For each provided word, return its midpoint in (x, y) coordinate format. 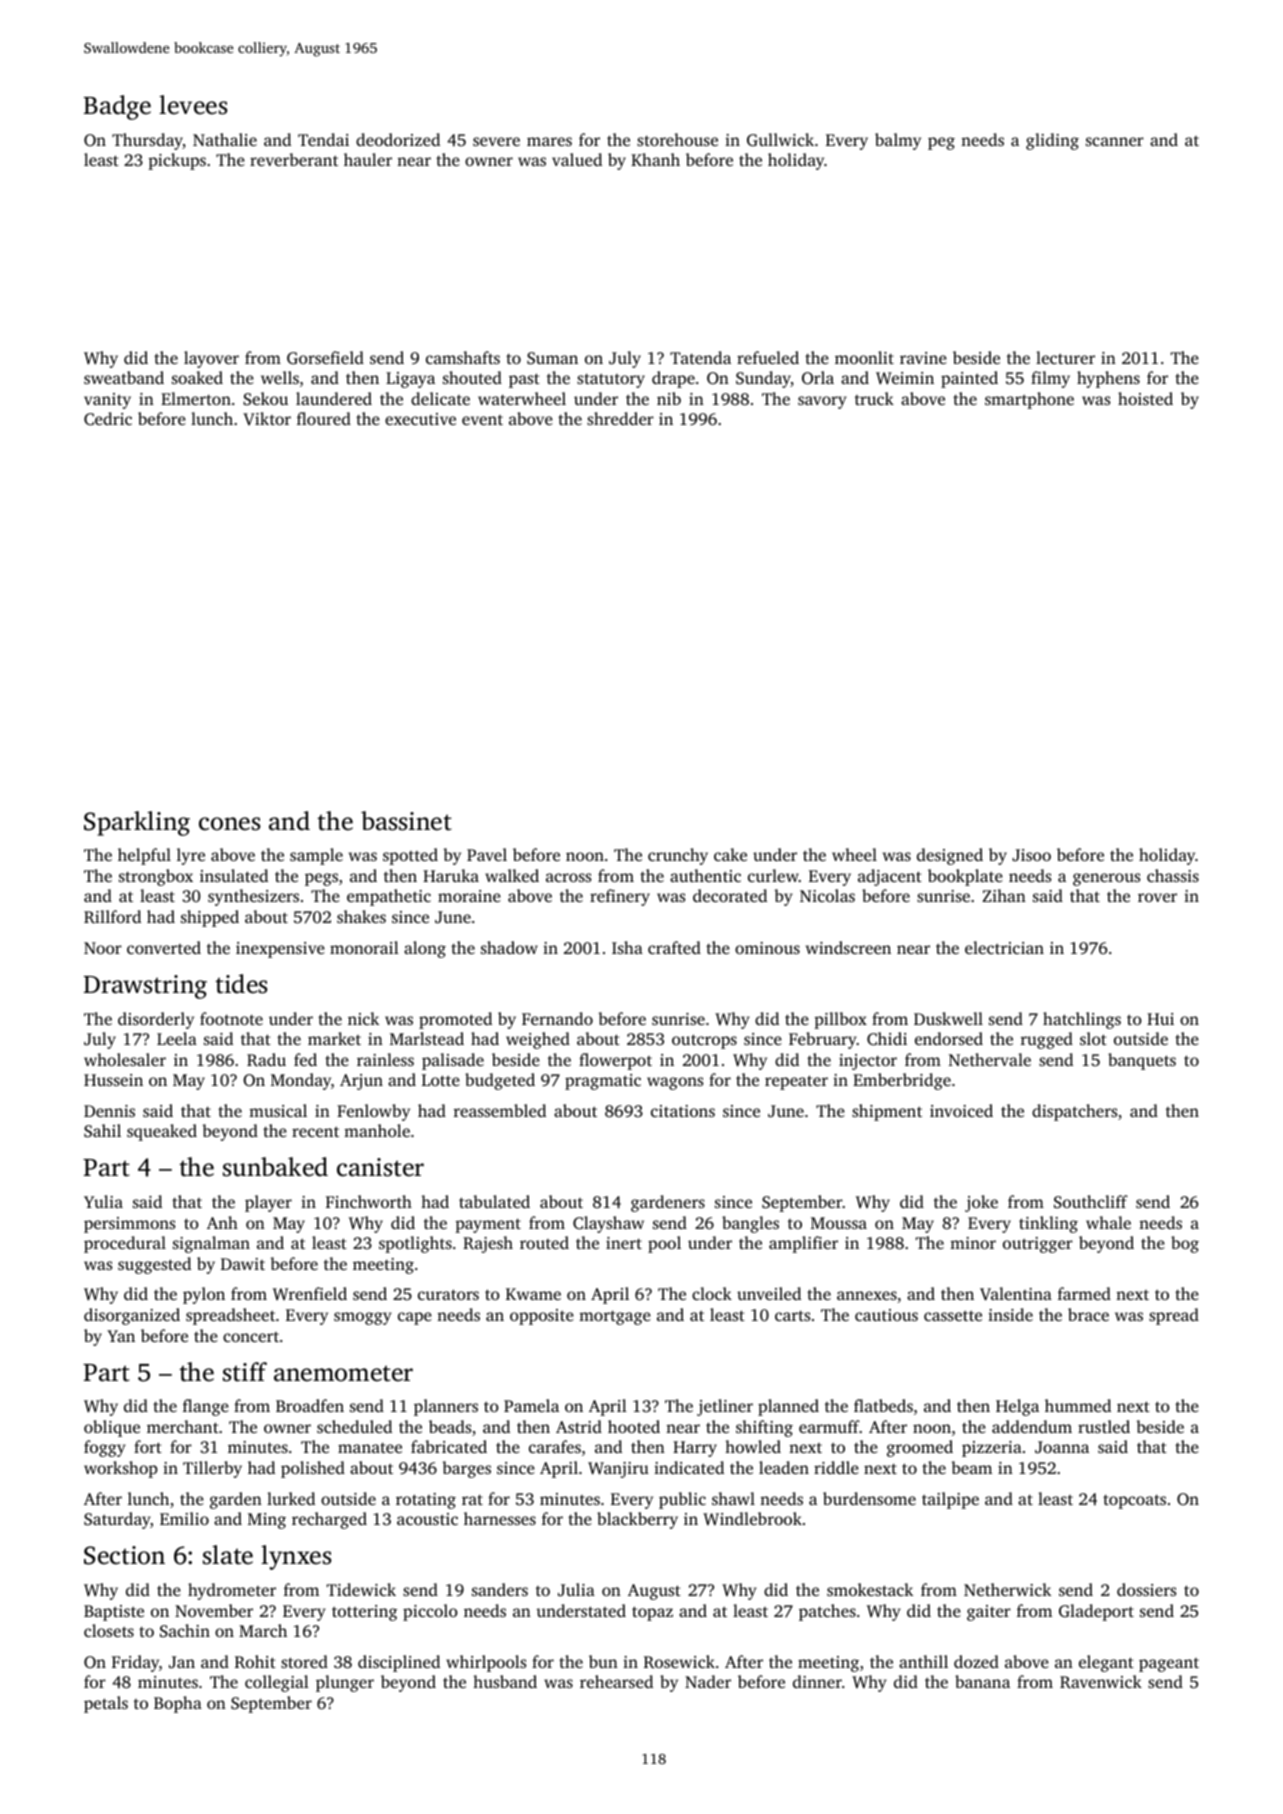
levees (193, 105)
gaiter (989, 1613)
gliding (1052, 141)
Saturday (117, 1520)
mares (549, 141)
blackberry (637, 1520)
